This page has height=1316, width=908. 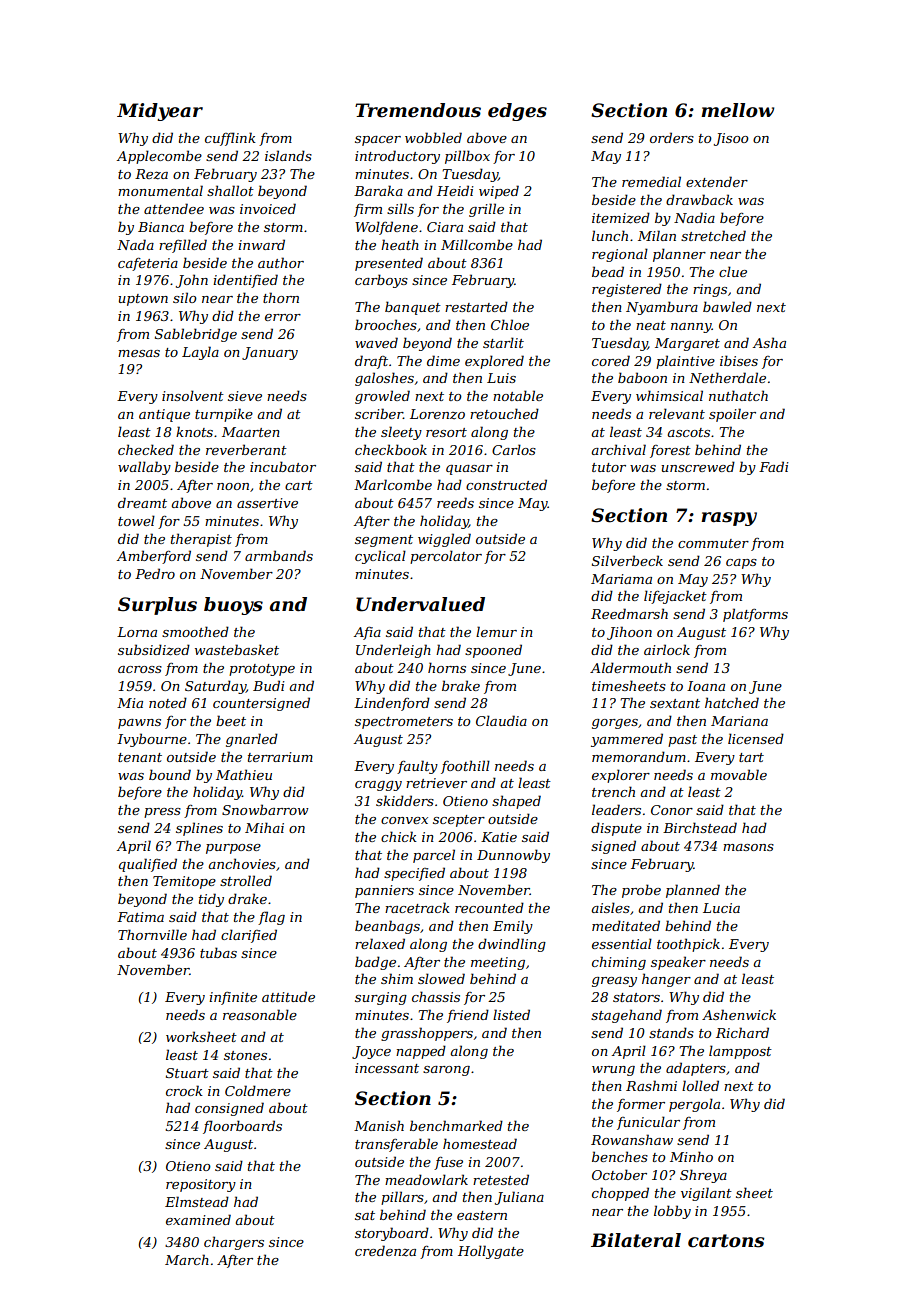 What do you see at coordinates (769, 342) in the page?
I see `Asha` at bounding box center [769, 342].
